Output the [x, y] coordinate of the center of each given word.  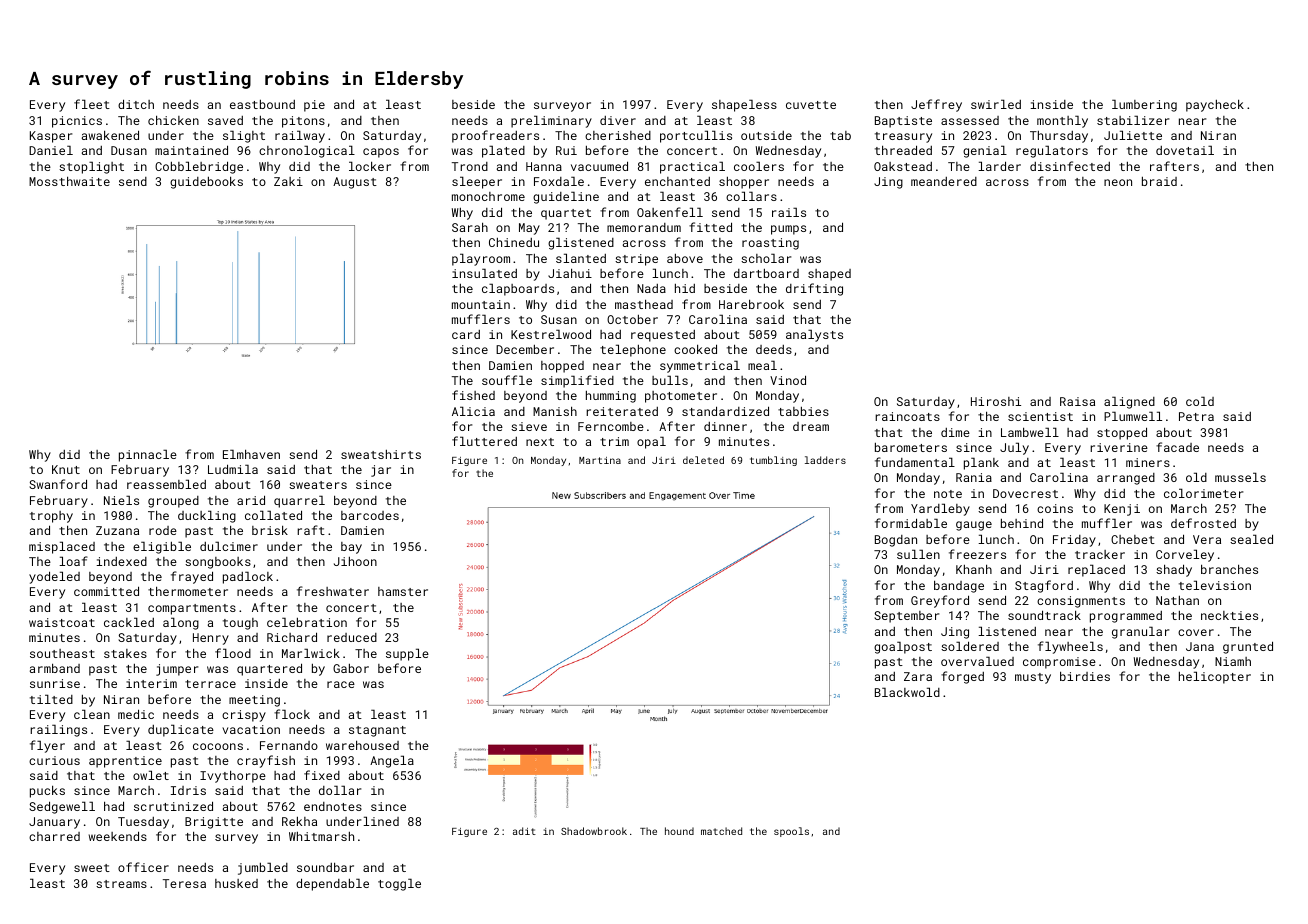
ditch [136, 104]
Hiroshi [996, 401]
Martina [600, 460]
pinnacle [148, 455]
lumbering [1144, 105]
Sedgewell [62, 807]
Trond [470, 166]
